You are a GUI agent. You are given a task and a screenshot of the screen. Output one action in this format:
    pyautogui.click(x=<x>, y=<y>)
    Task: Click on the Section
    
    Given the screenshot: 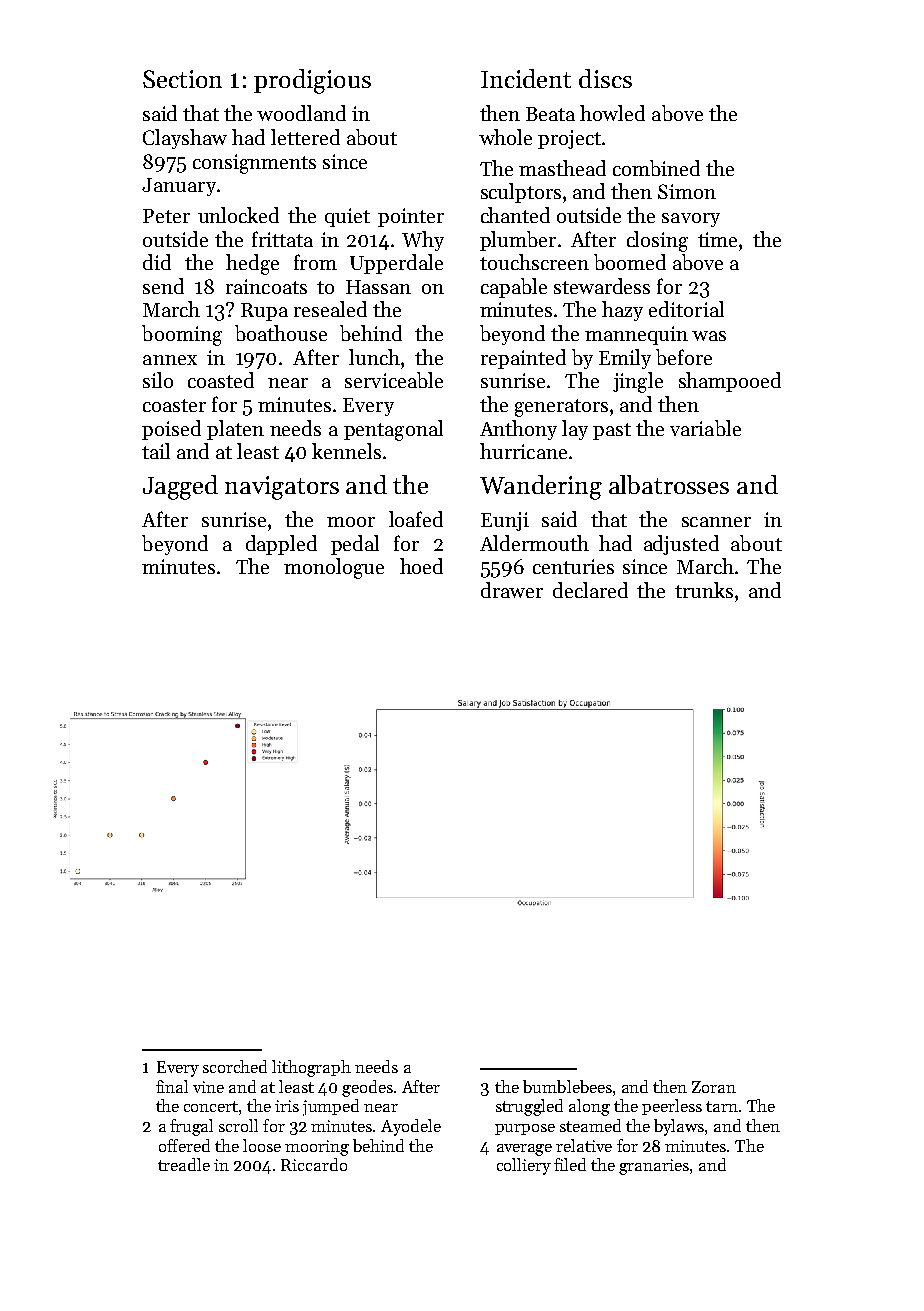 What is the action you would take?
    pyautogui.click(x=182, y=79)
